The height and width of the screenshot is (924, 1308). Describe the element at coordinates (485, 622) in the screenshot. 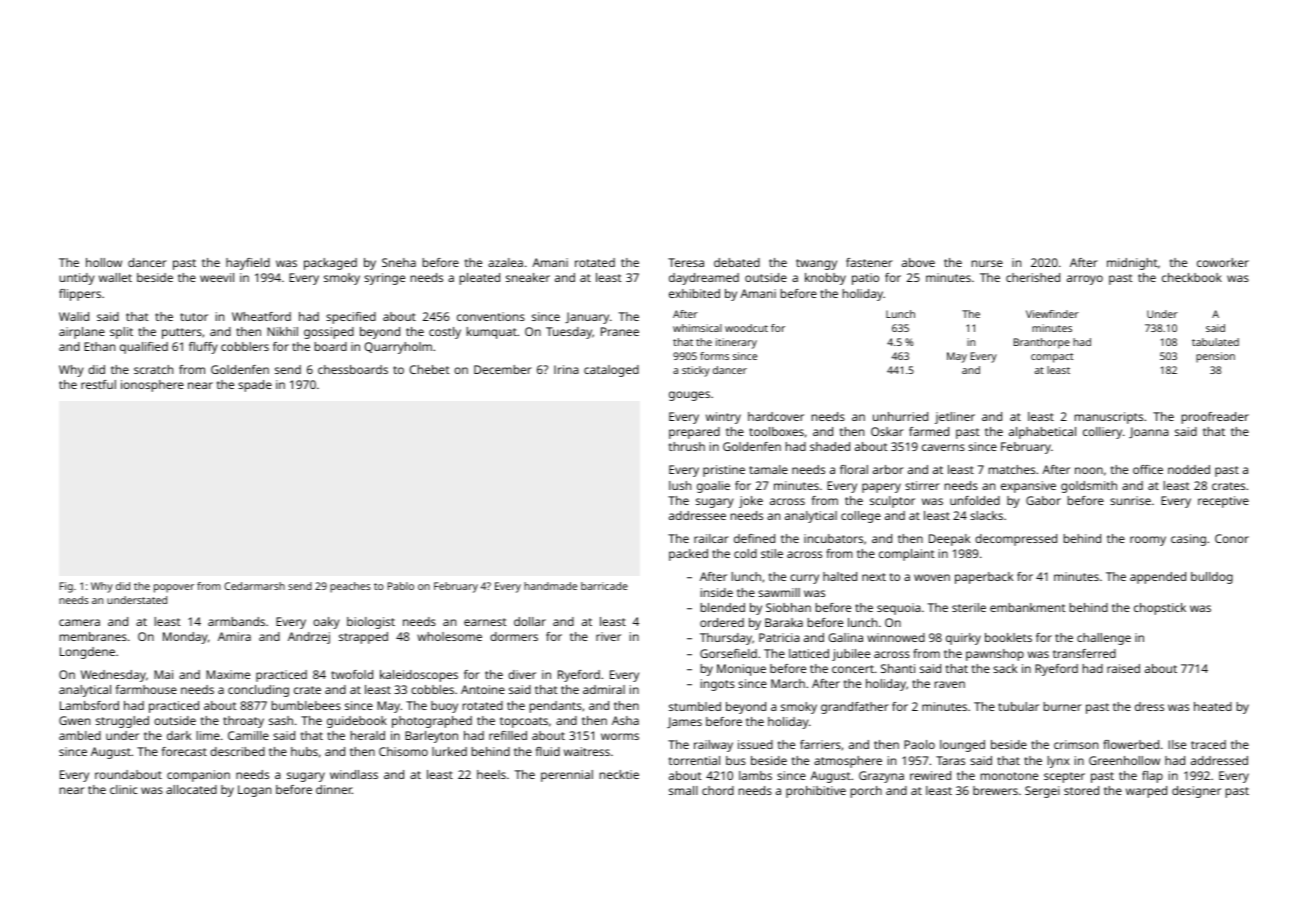

I see `earnest` at that location.
